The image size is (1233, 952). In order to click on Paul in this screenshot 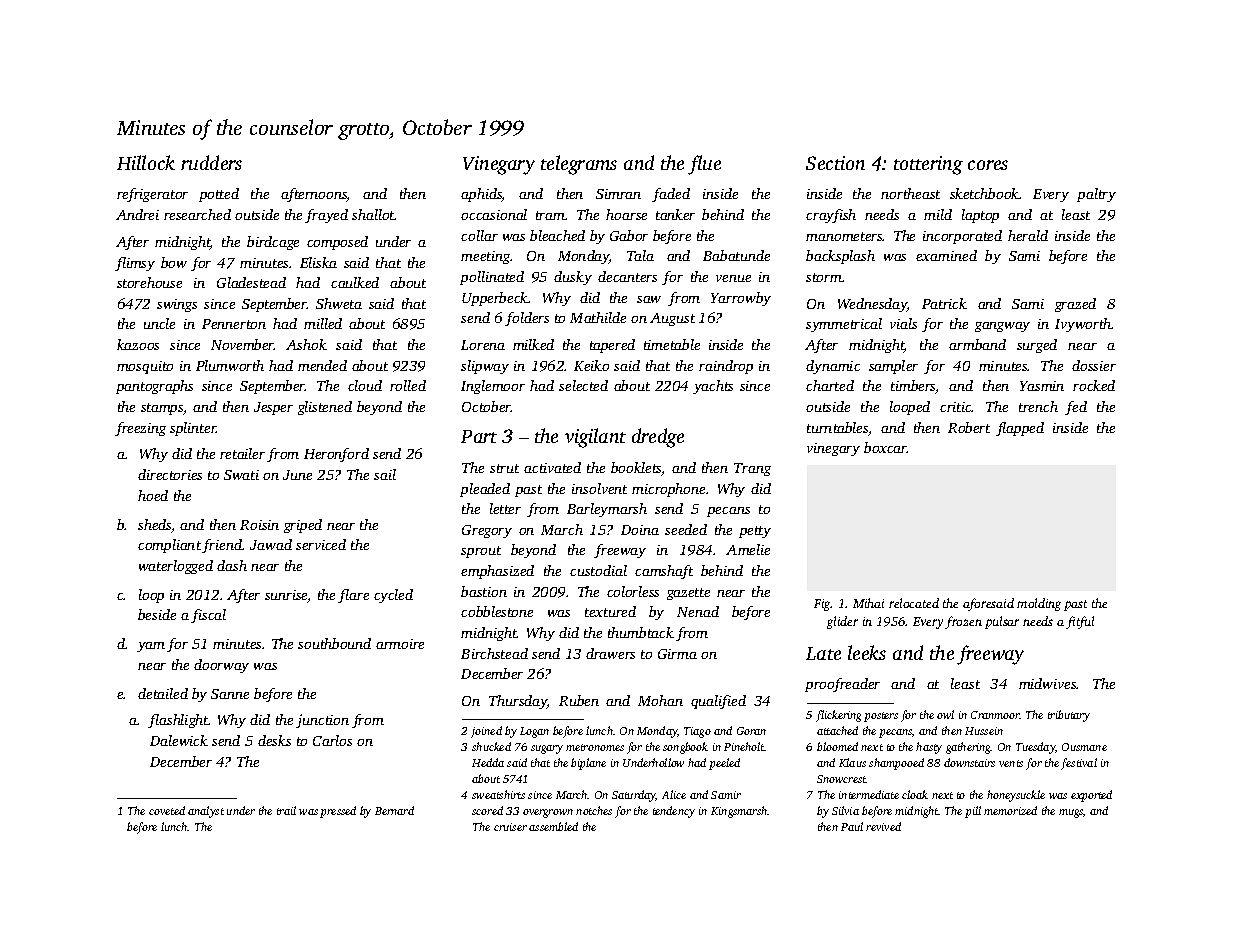, I will do `click(852, 826)`.
